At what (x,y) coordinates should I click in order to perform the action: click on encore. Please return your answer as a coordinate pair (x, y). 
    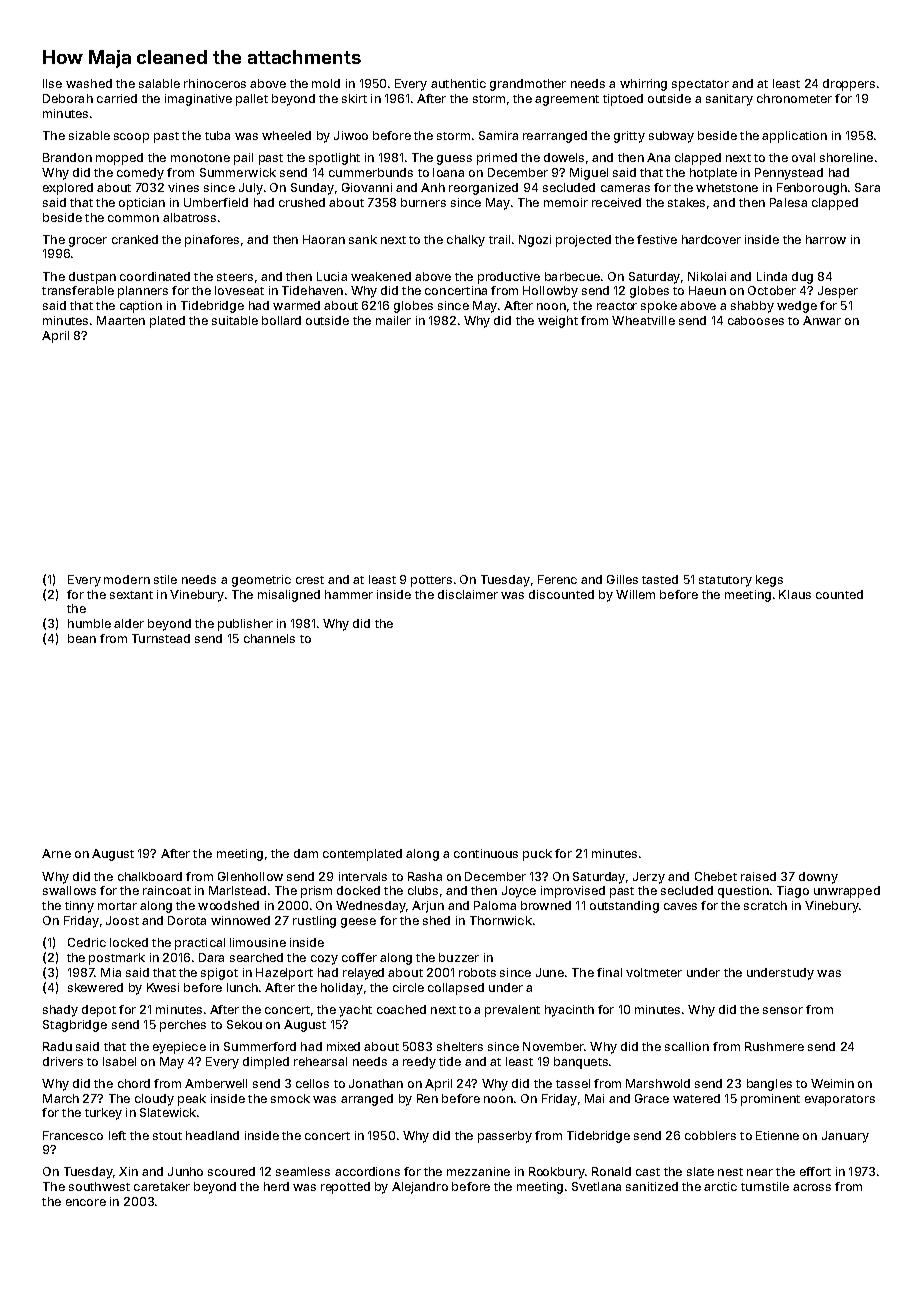
    Looking at the image, I should click on (86, 1202).
